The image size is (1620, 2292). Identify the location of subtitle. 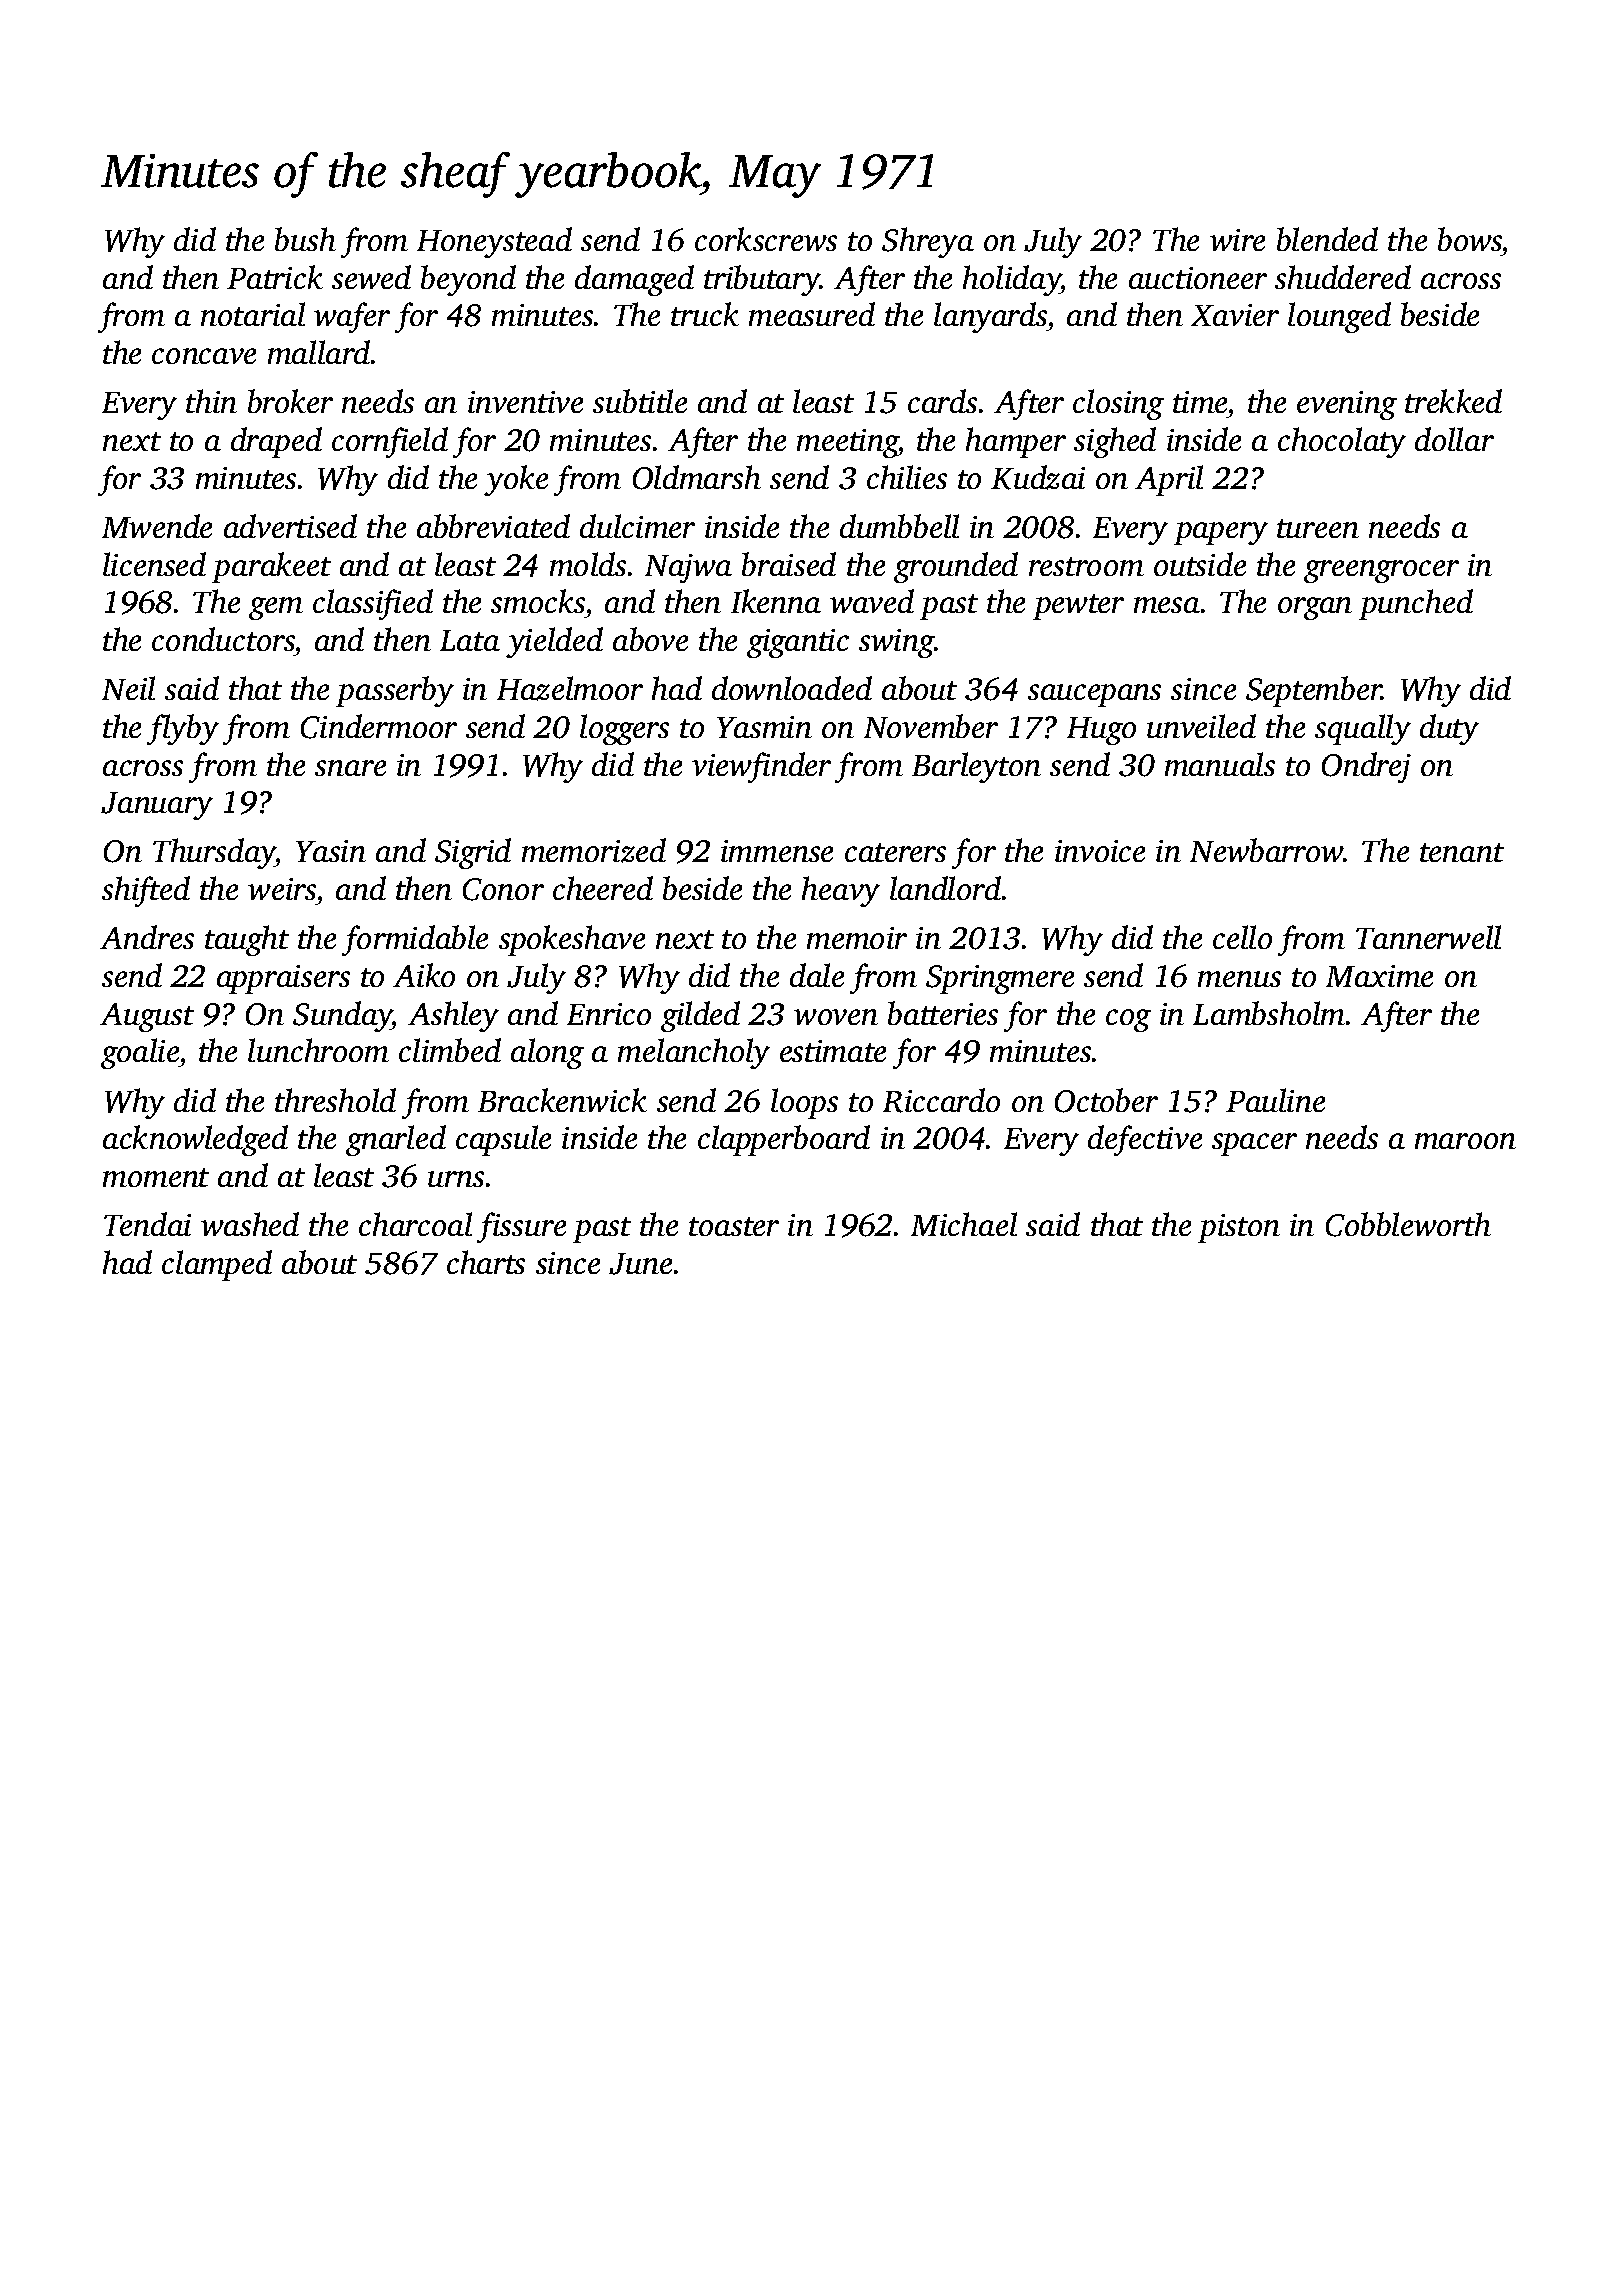
(640, 401).
